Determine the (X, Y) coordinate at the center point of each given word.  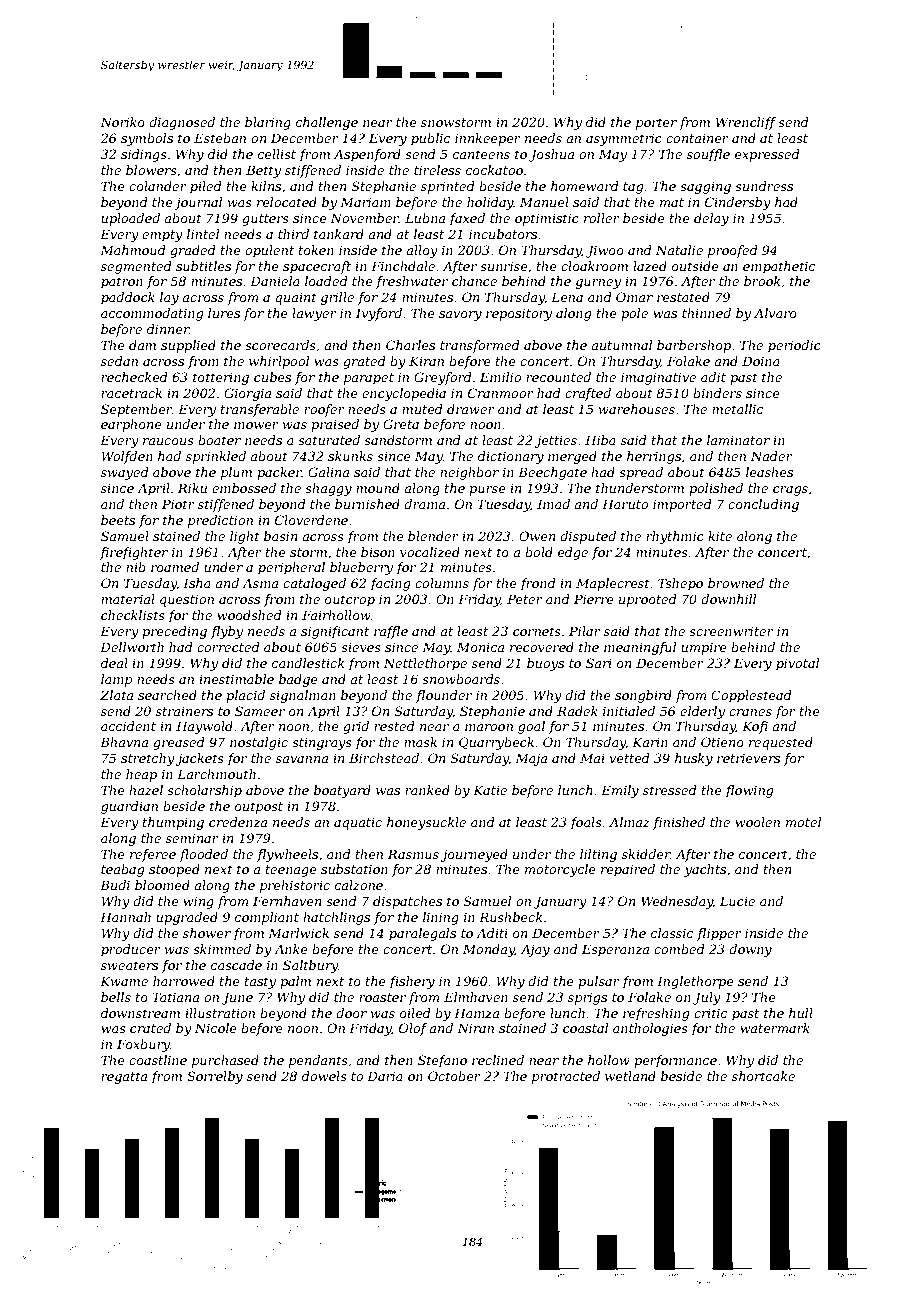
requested (781, 743)
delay (711, 219)
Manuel (544, 202)
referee (153, 855)
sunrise (504, 266)
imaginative (658, 378)
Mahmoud (133, 250)
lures (224, 313)
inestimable (236, 679)
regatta (124, 1078)
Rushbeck (510, 917)
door (351, 1013)
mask (420, 742)
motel (803, 822)
